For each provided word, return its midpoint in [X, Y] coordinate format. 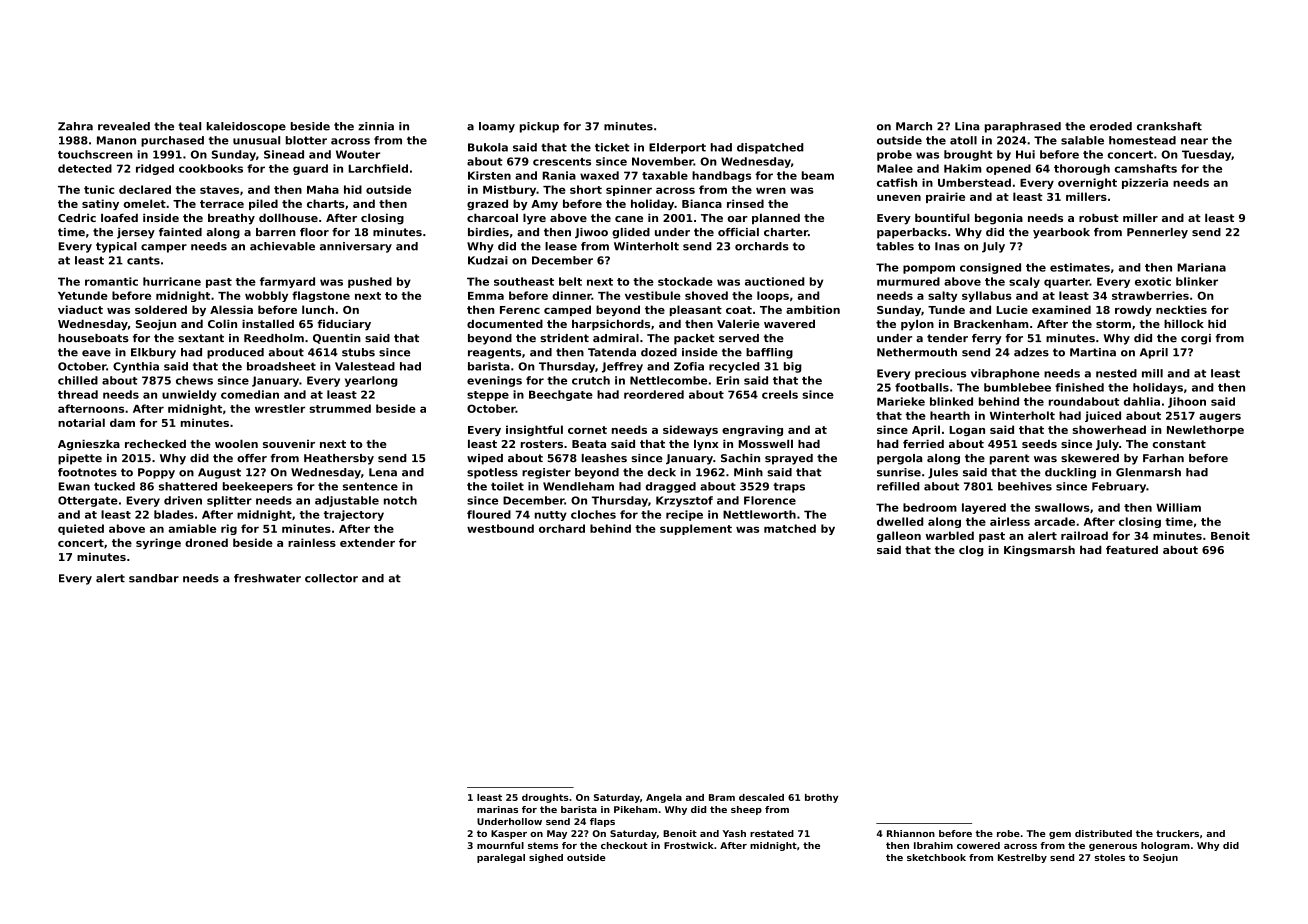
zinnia [376, 126]
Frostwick [689, 845]
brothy [821, 798]
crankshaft [1169, 126]
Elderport [677, 148]
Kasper [509, 834]
